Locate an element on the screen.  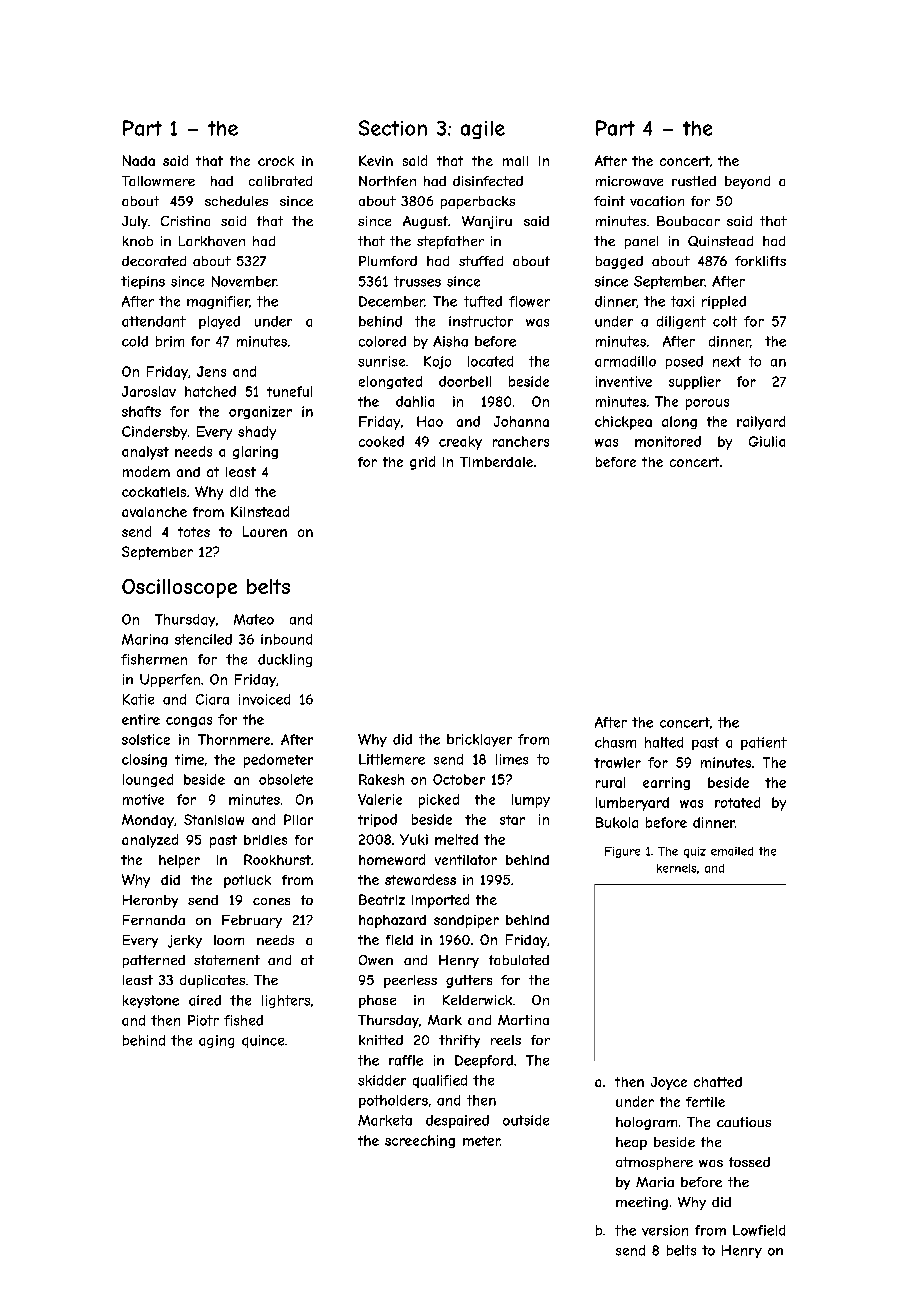
loom is located at coordinates (229, 940).
